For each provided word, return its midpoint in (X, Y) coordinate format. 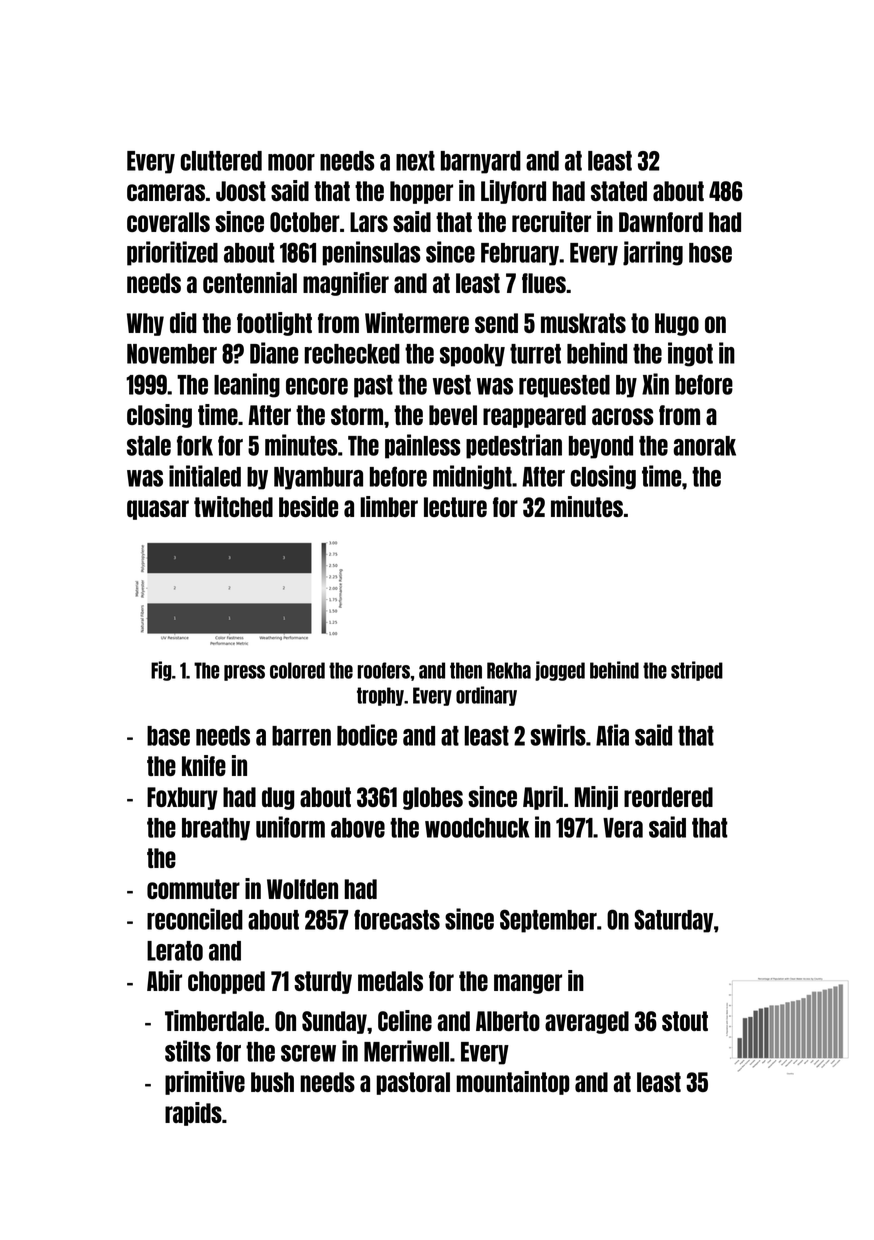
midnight (472, 477)
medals (390, 981)
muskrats (583, 323)
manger (528, 984)
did (183, 322)
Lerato (175, 951)
